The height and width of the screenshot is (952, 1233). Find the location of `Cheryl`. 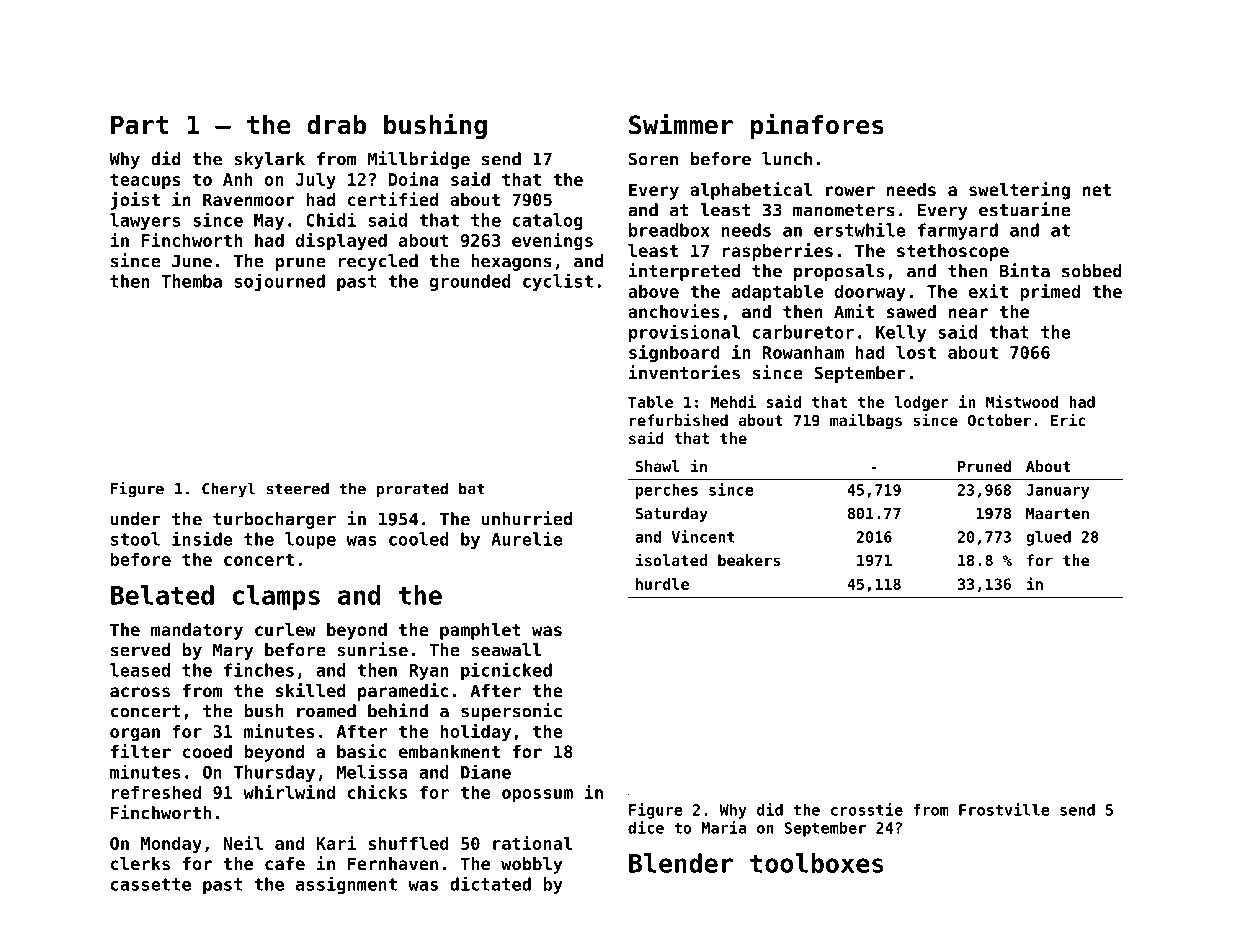

Cheryl is located at coordinates (228, 490).
